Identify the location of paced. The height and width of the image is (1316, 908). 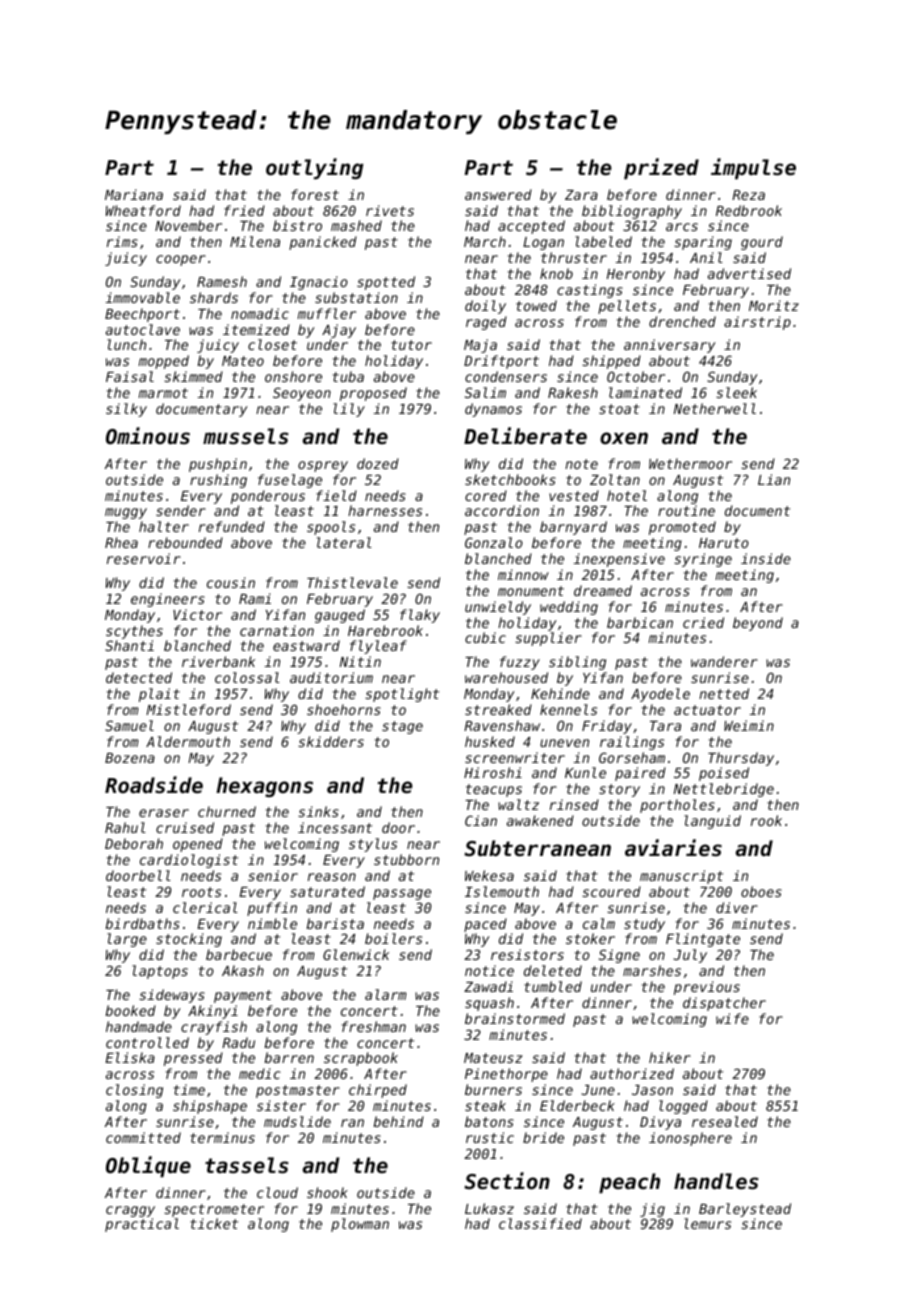
(485, 925).
